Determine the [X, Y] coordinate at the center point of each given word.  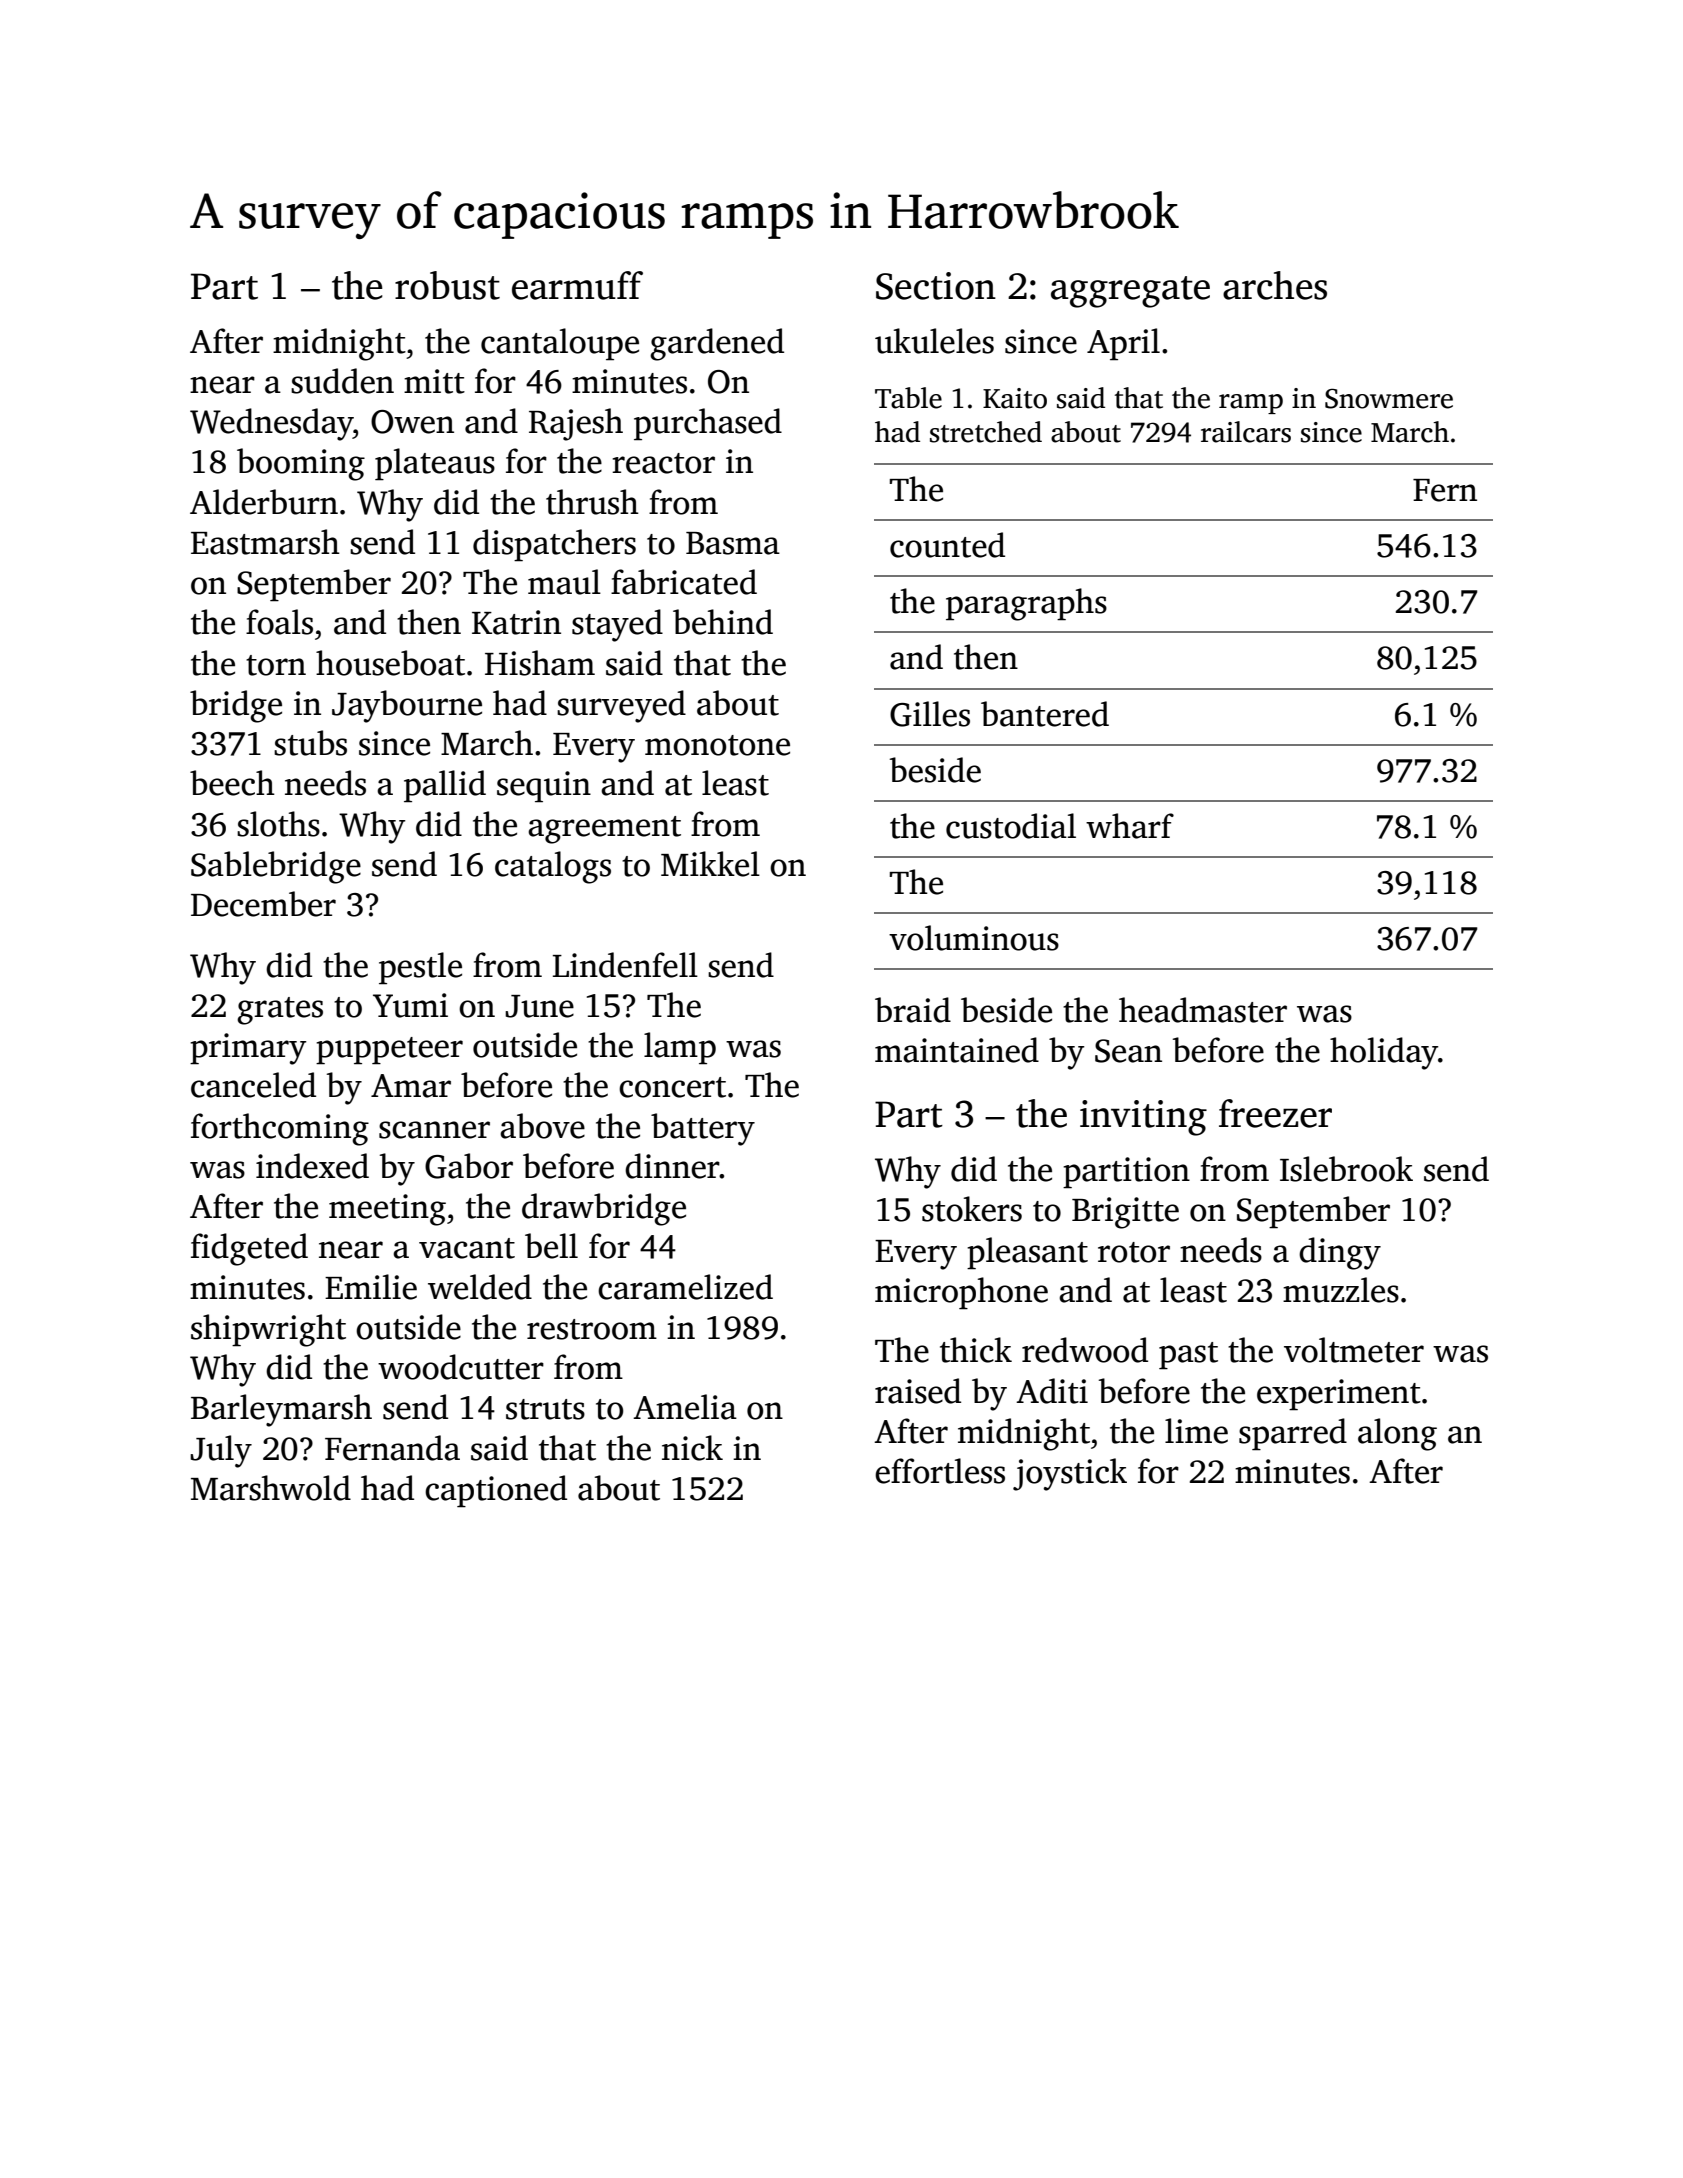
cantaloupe [560, 344]
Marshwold [271, 1488]
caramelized [685, 1287]
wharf [1130, 826]
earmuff [577, 285]
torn [276, 665]
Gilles [930, 714]
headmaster [1203, 1010]
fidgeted [249, 1249]
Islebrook [1346, 1169]
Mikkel [710, 864]
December [263, 904]
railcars [1246, 432]
